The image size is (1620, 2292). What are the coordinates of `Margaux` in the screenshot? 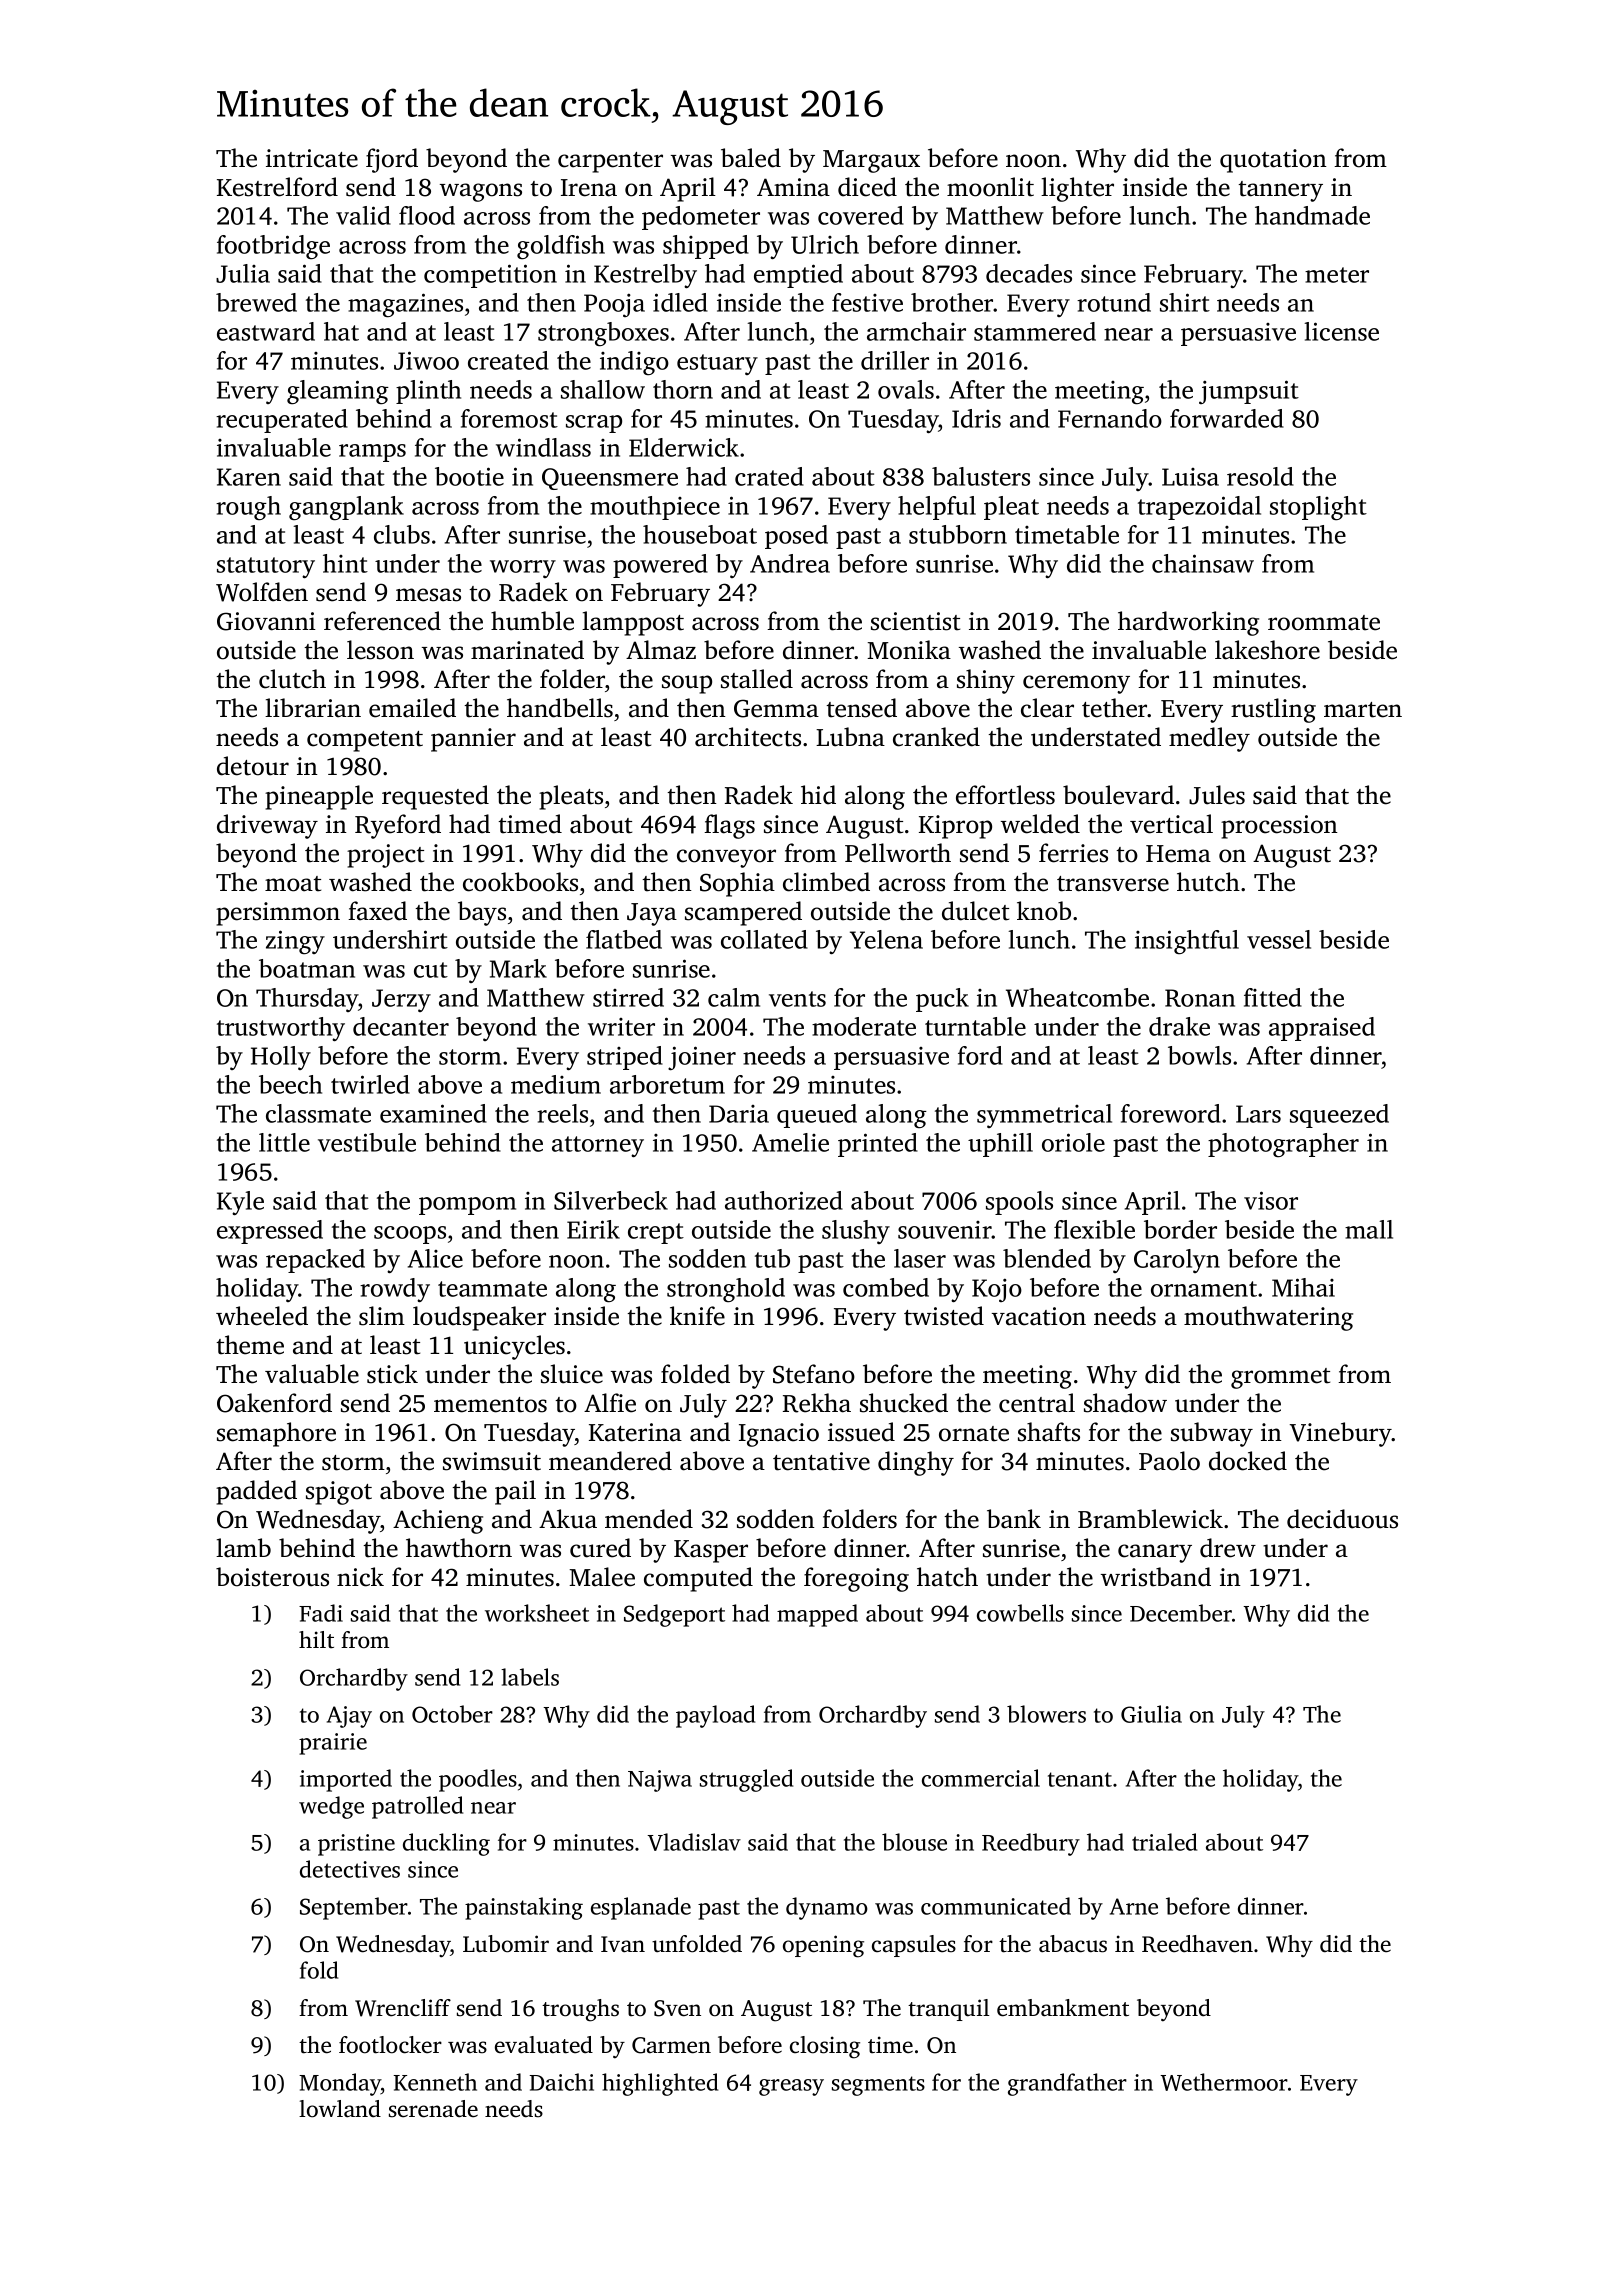 It's located at (871, 161).
